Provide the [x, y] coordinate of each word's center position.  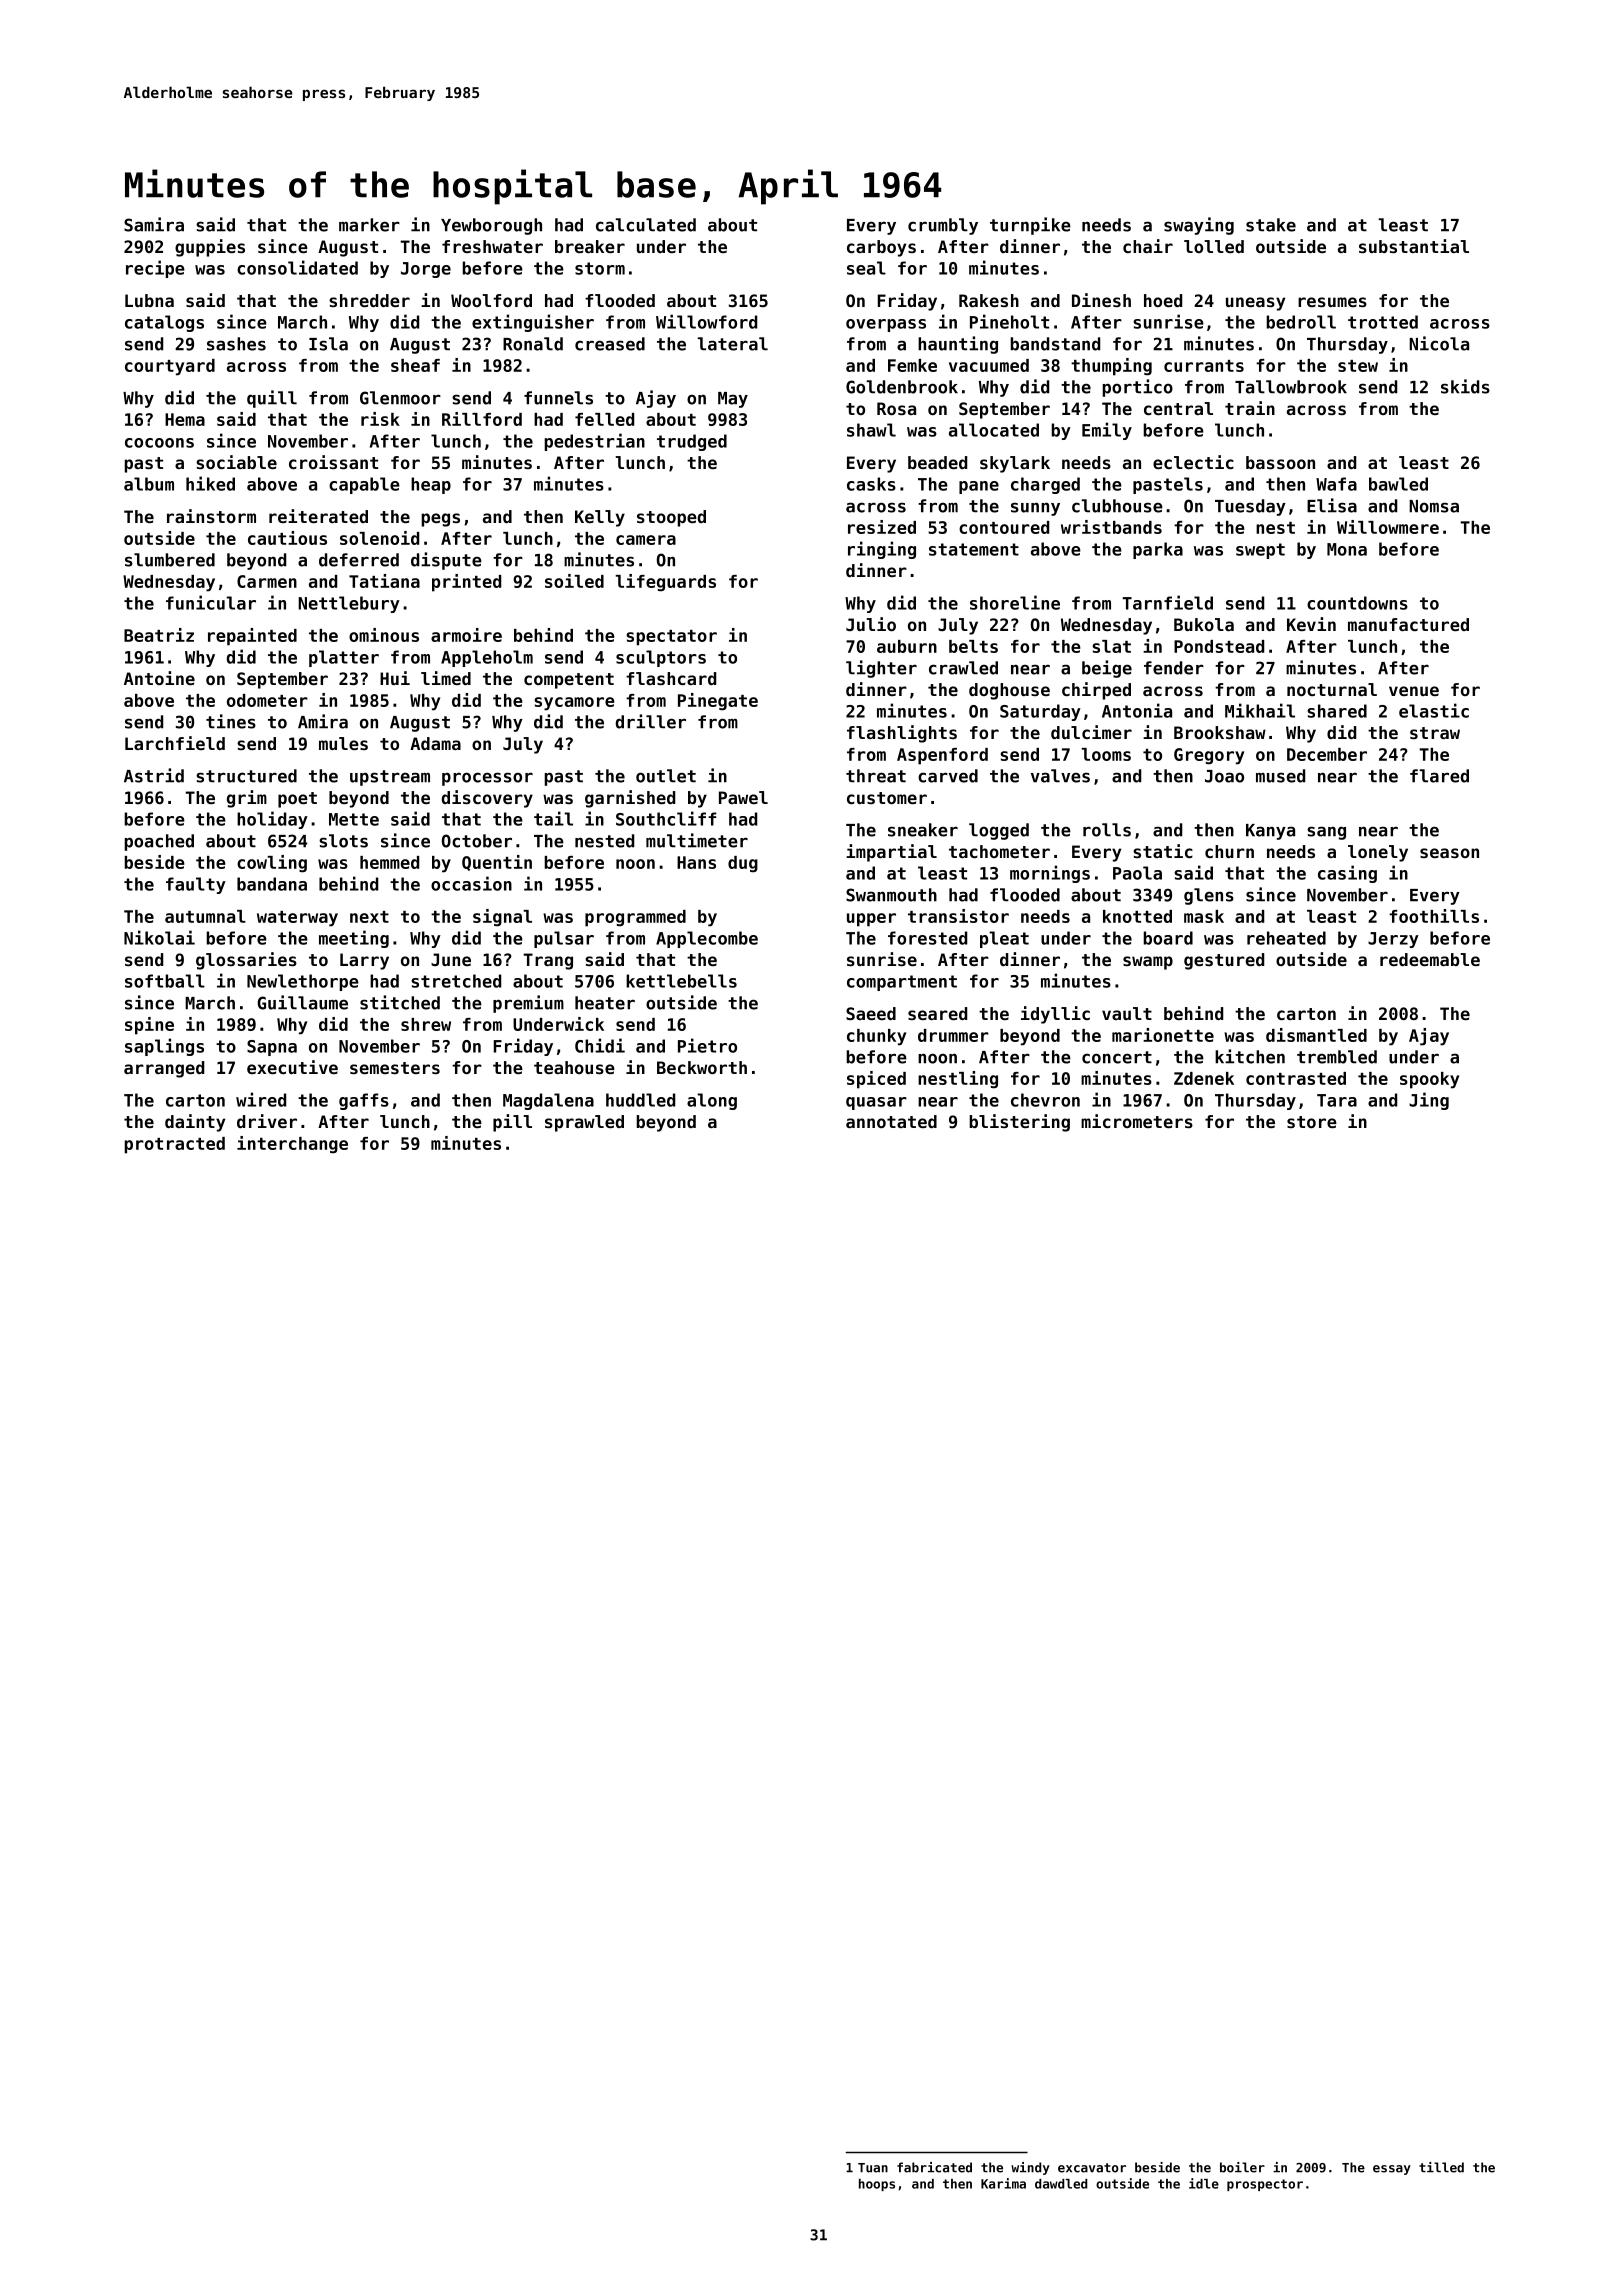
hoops [877, 2185]
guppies [210, 248]
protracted [174, 1145]
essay [1392, 2170]
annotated [891, 1121]
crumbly [943, 226]
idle [1204, 2183]
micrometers [1137, 1121]
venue [1414, 691]
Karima [1003, 2183]
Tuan [873, 2168]
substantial [1414, 246]
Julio [871, 624]
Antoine [159, 678]
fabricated [934, 2167]
